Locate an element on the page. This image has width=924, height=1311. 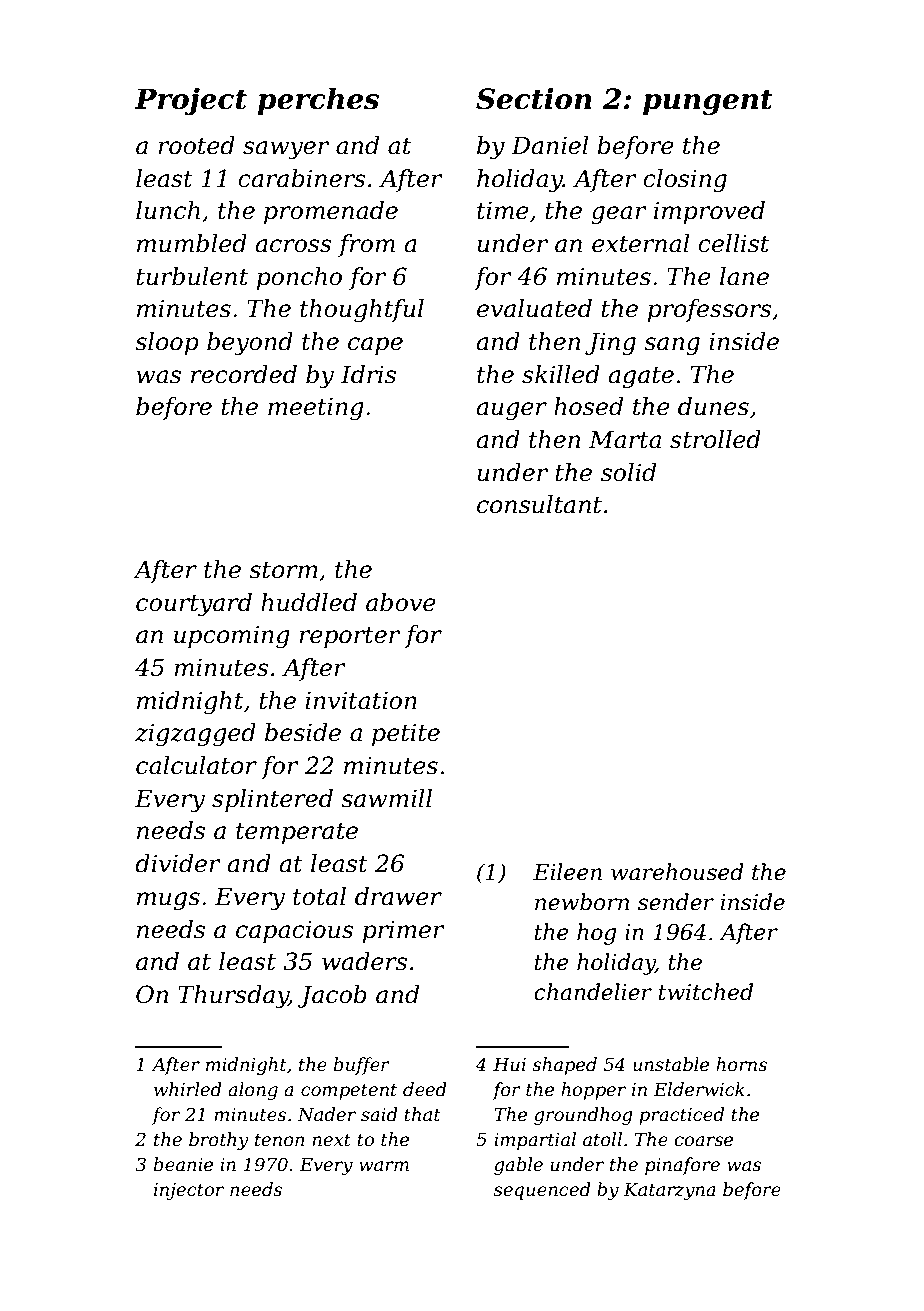
pungent is located at coordinates (708, 102).
